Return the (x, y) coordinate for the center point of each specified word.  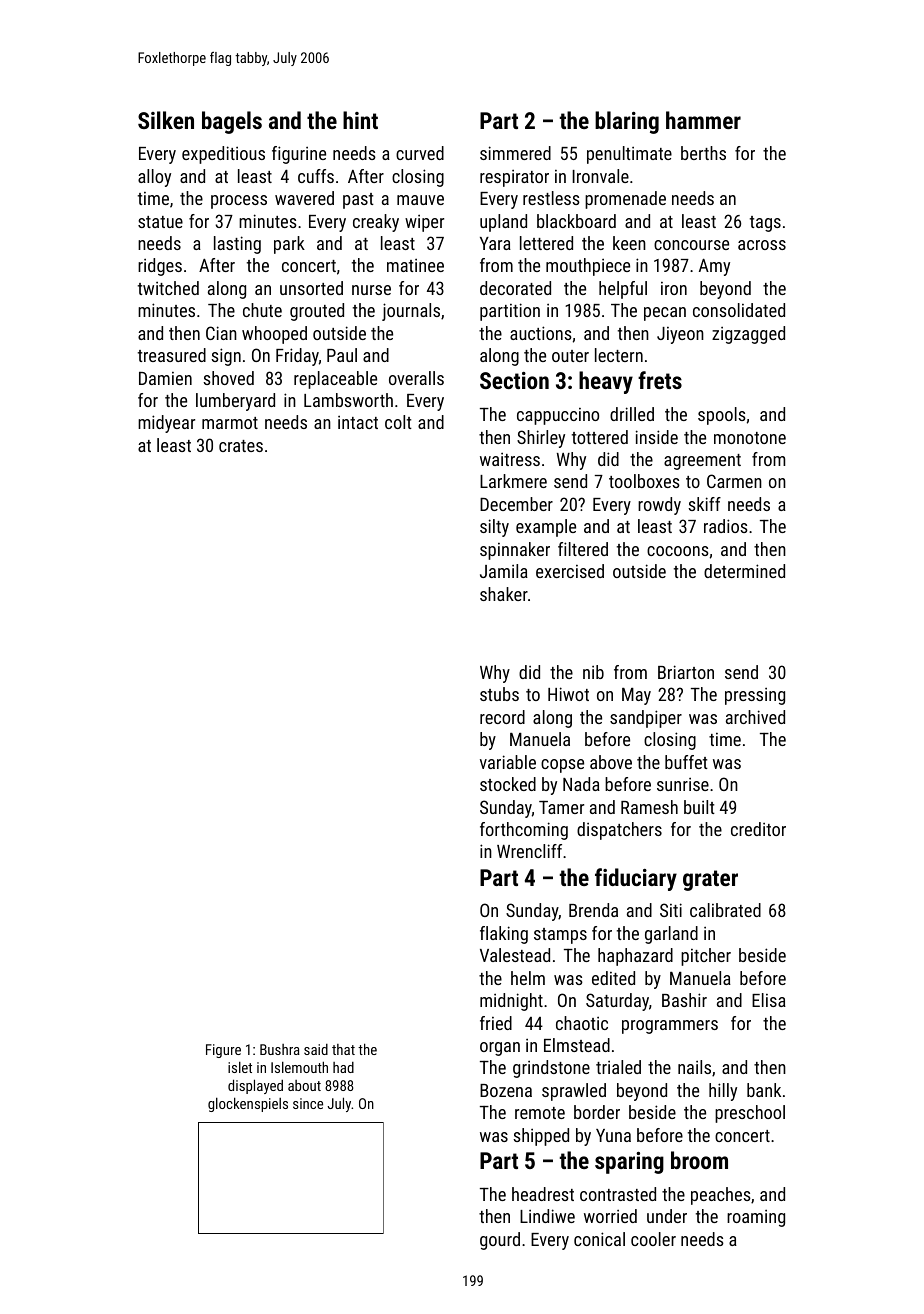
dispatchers (619, 831)
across (762, 245)
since (308, 1103)
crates (241, 446)
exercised (570, 571)
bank (764, 1090)
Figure (223, 1051)
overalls (416, 378)
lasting (237, 245)
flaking (504, 935)
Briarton (686, 672)
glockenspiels (248, 1104)
